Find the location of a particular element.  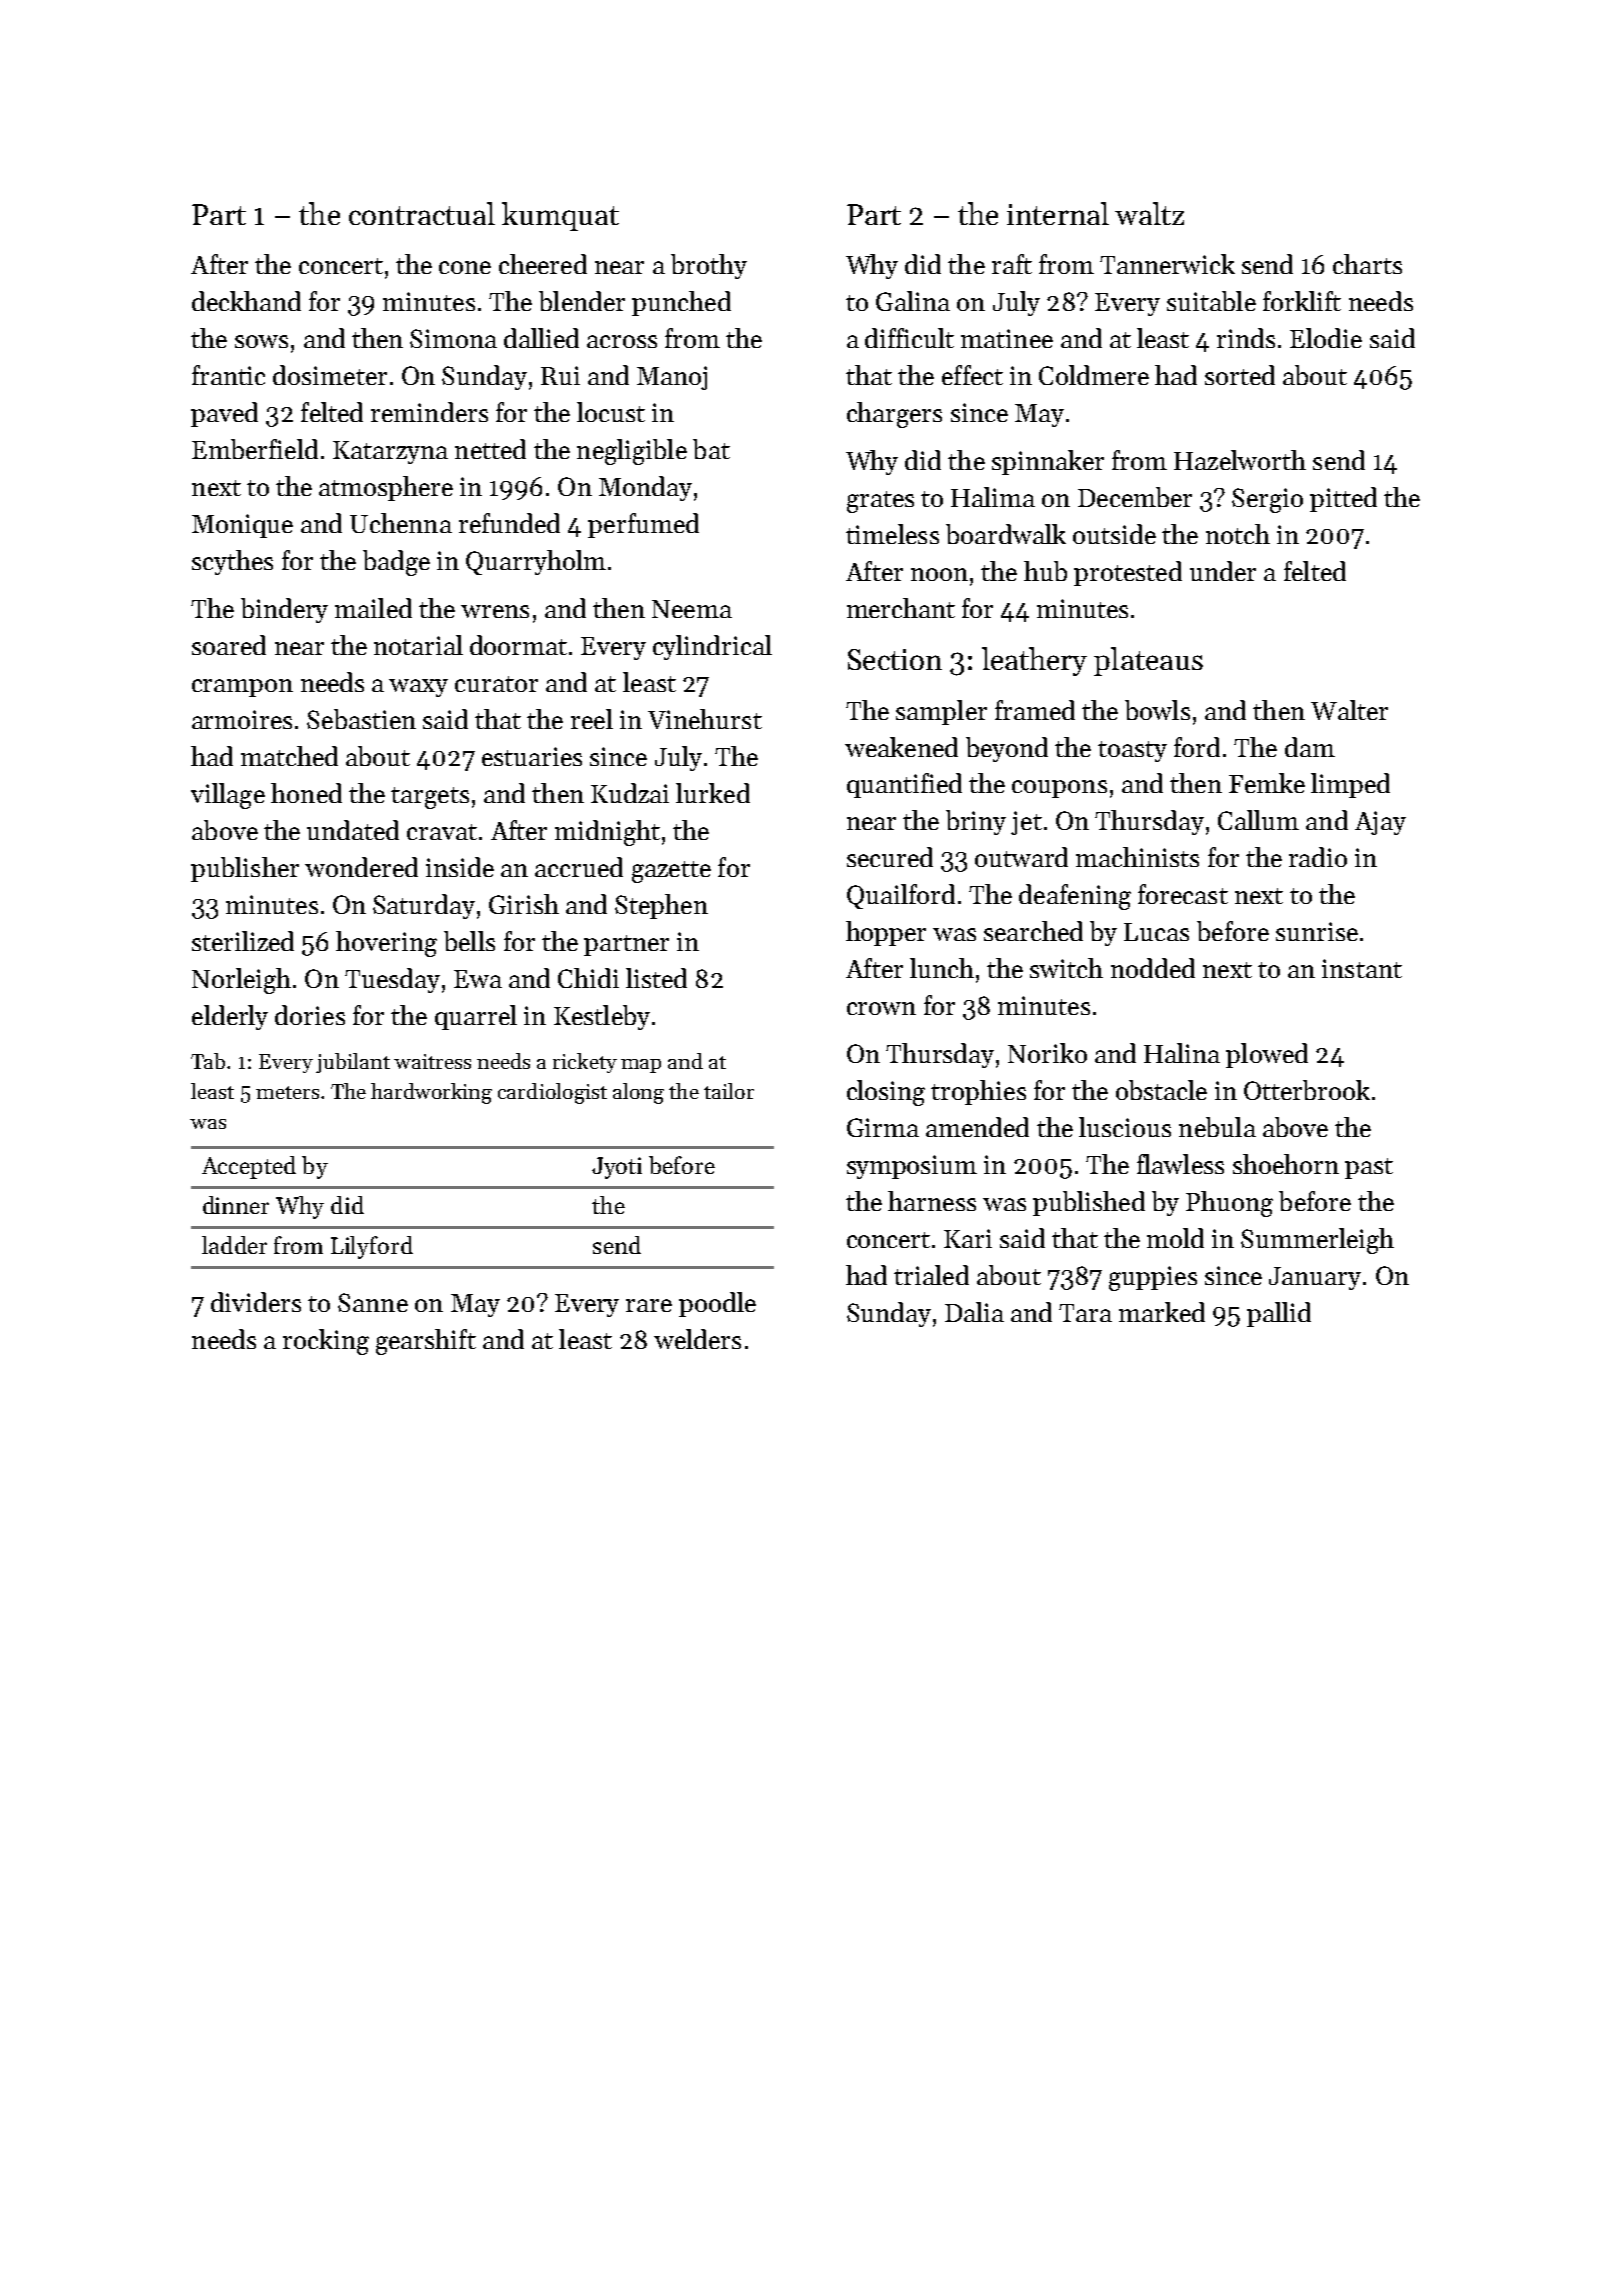

Manoj is located at coordinates (672, 378).
